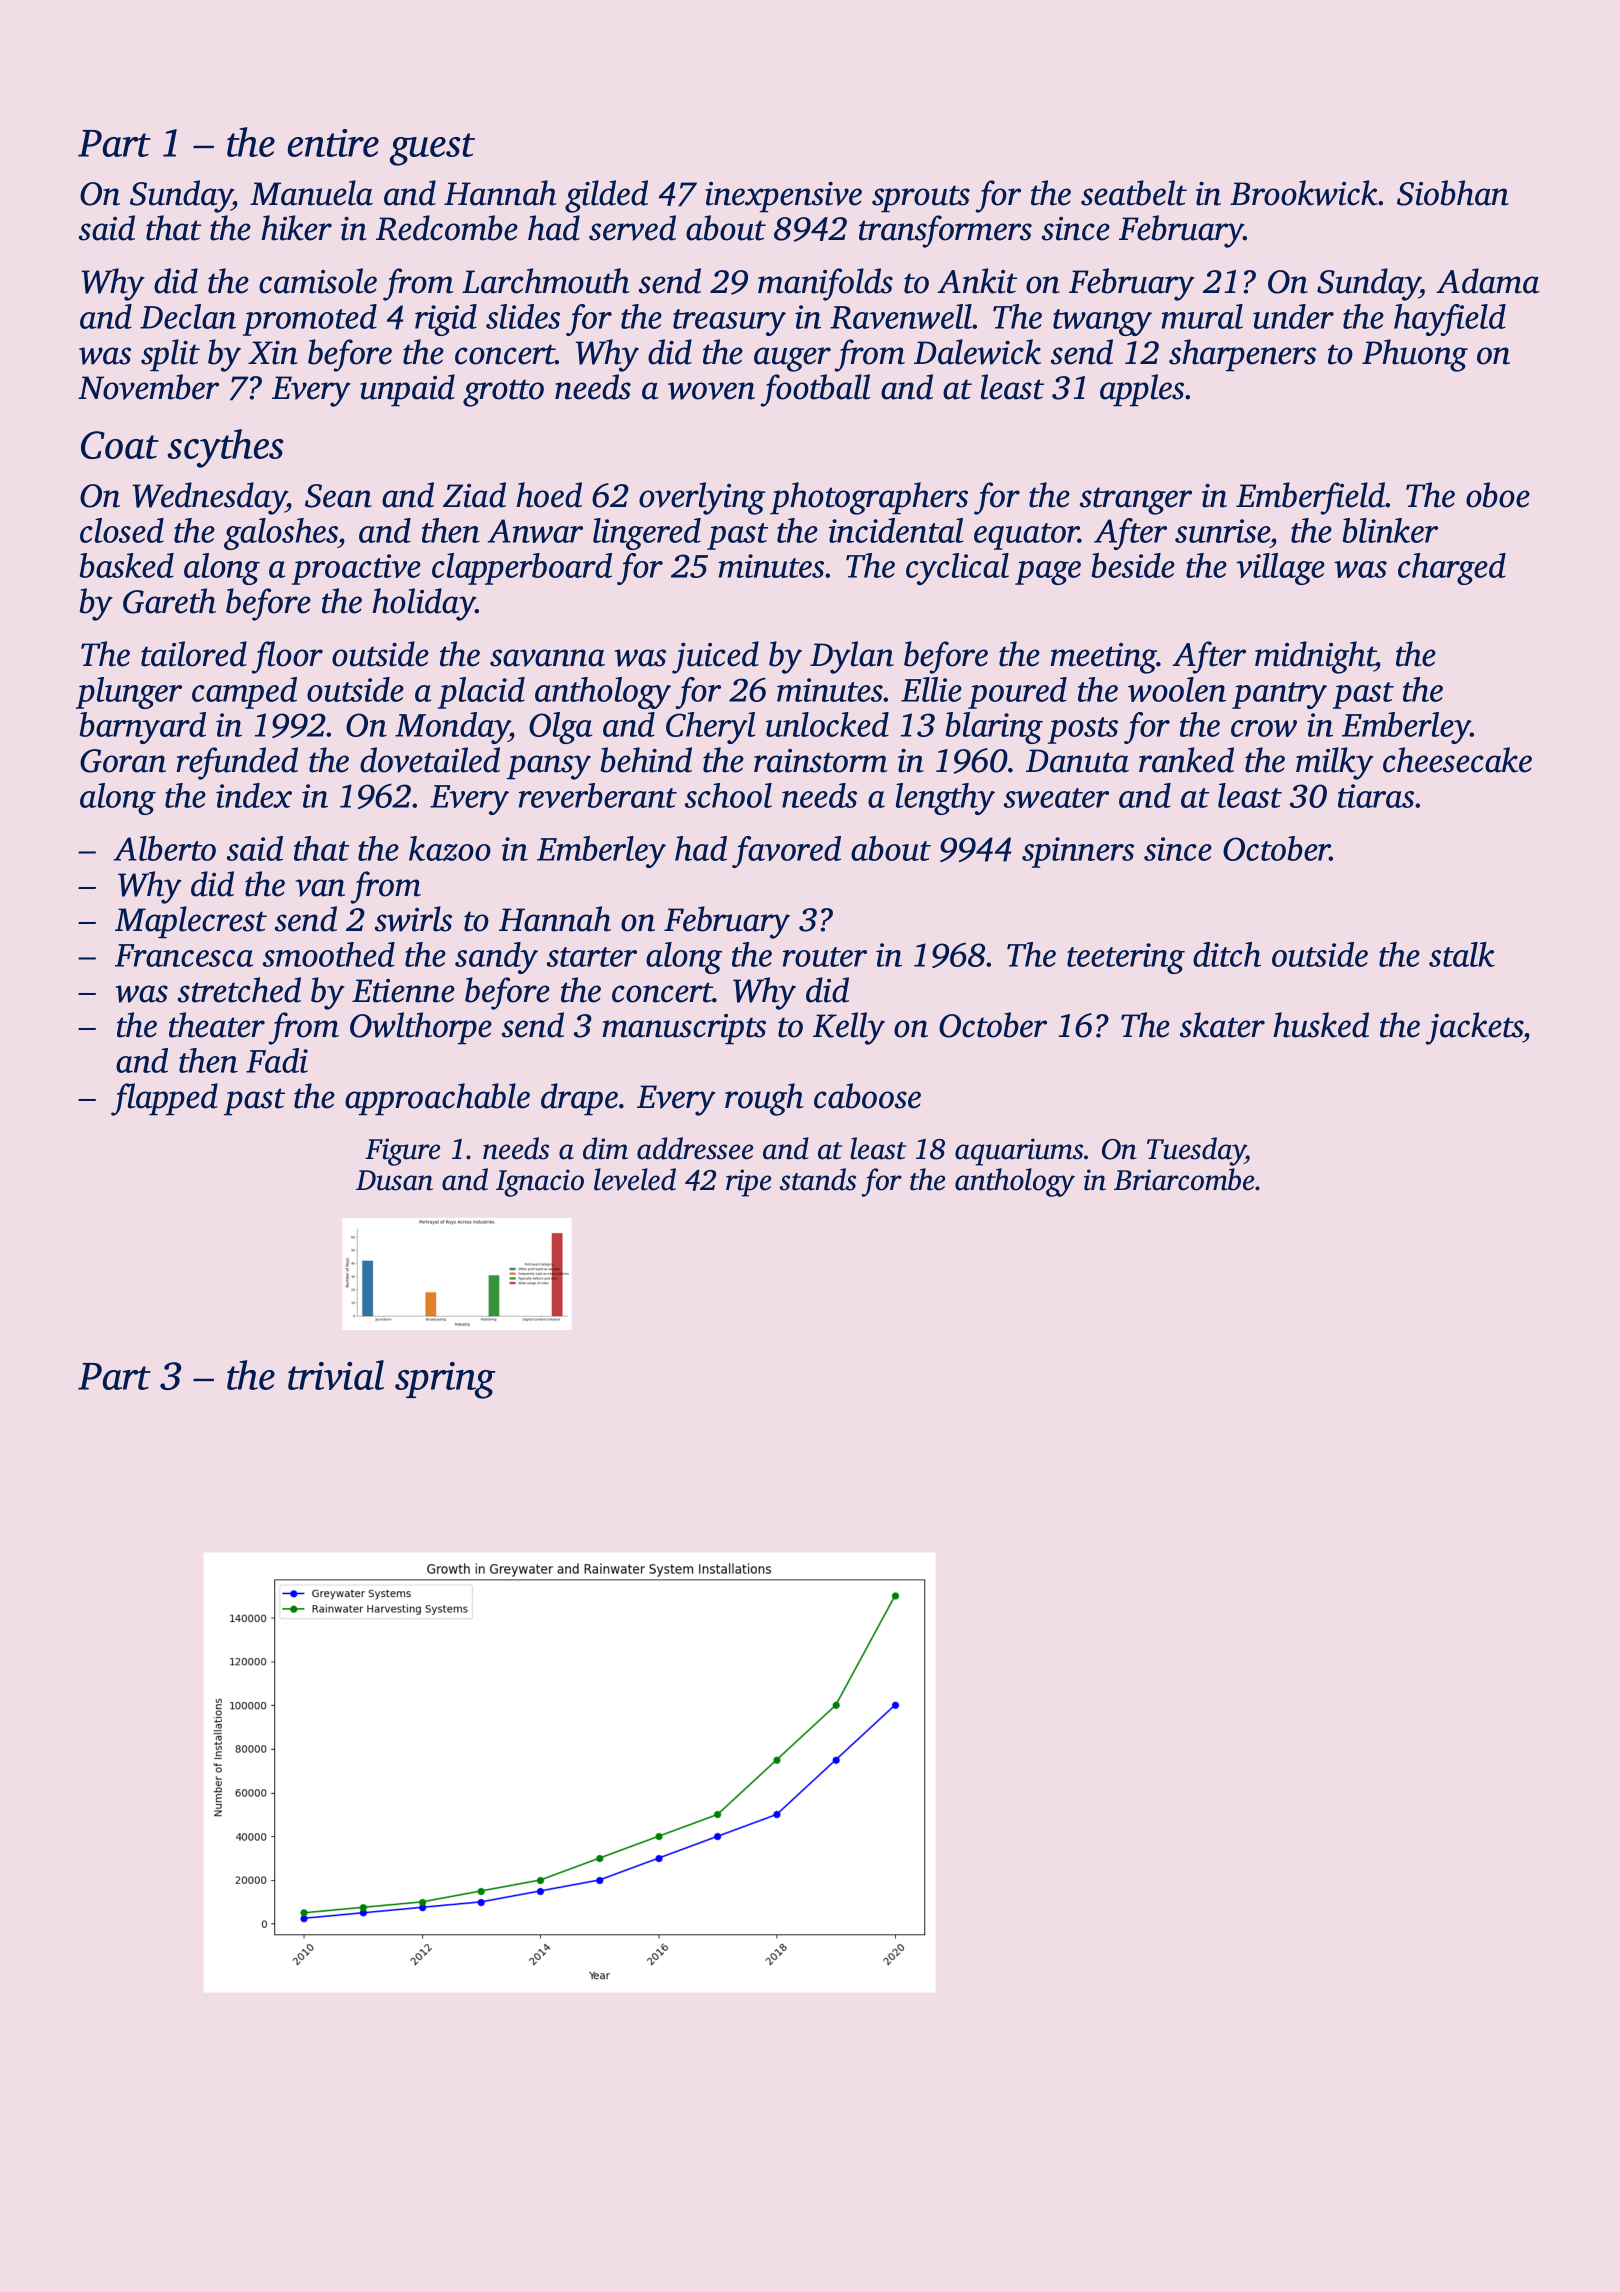  Describe the element at coordinates (783, 197) in the screenshot. I see `inexpensive` at that location.
